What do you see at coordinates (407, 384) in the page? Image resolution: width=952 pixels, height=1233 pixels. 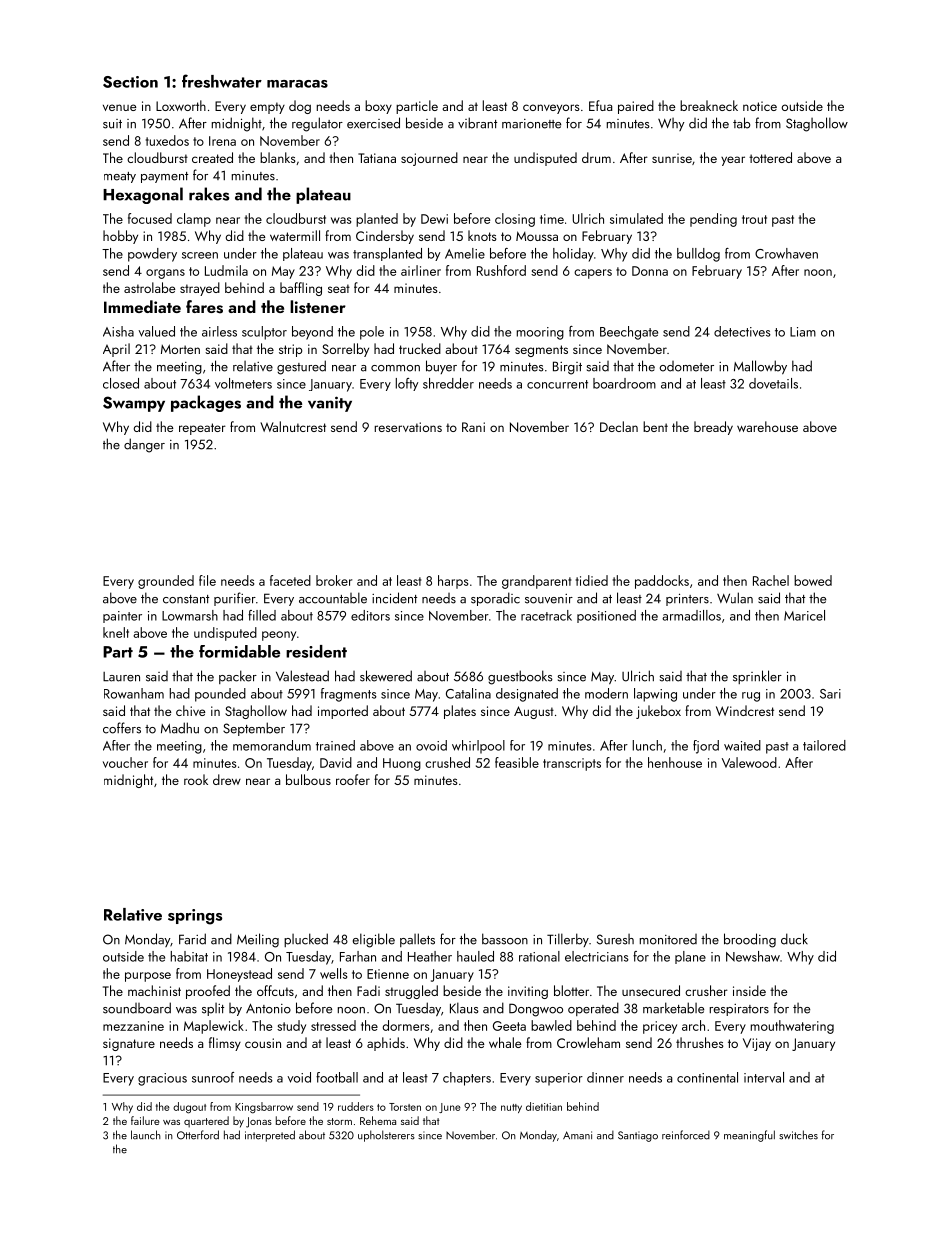 I see `lofty` at bounding box center [407, 384].
